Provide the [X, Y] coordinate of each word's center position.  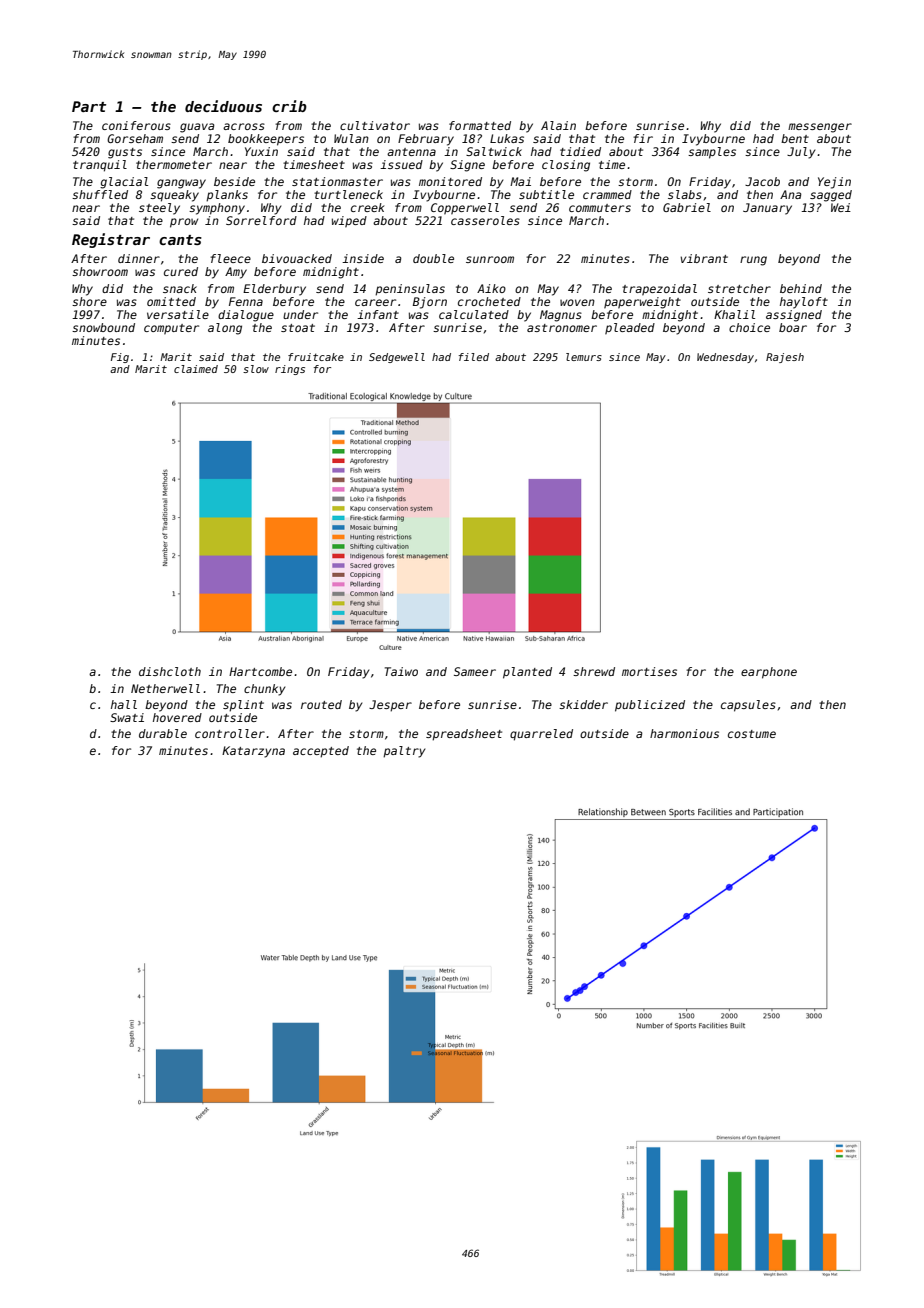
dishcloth [170, 671]
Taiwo [401, 671]
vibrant [704, 258]
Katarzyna [253, 752]
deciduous [223, 106]
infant [378, 314]
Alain [558, 125]
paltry [404, 752]
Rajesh [785, 358]
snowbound [103, 327]
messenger [820, 128]
